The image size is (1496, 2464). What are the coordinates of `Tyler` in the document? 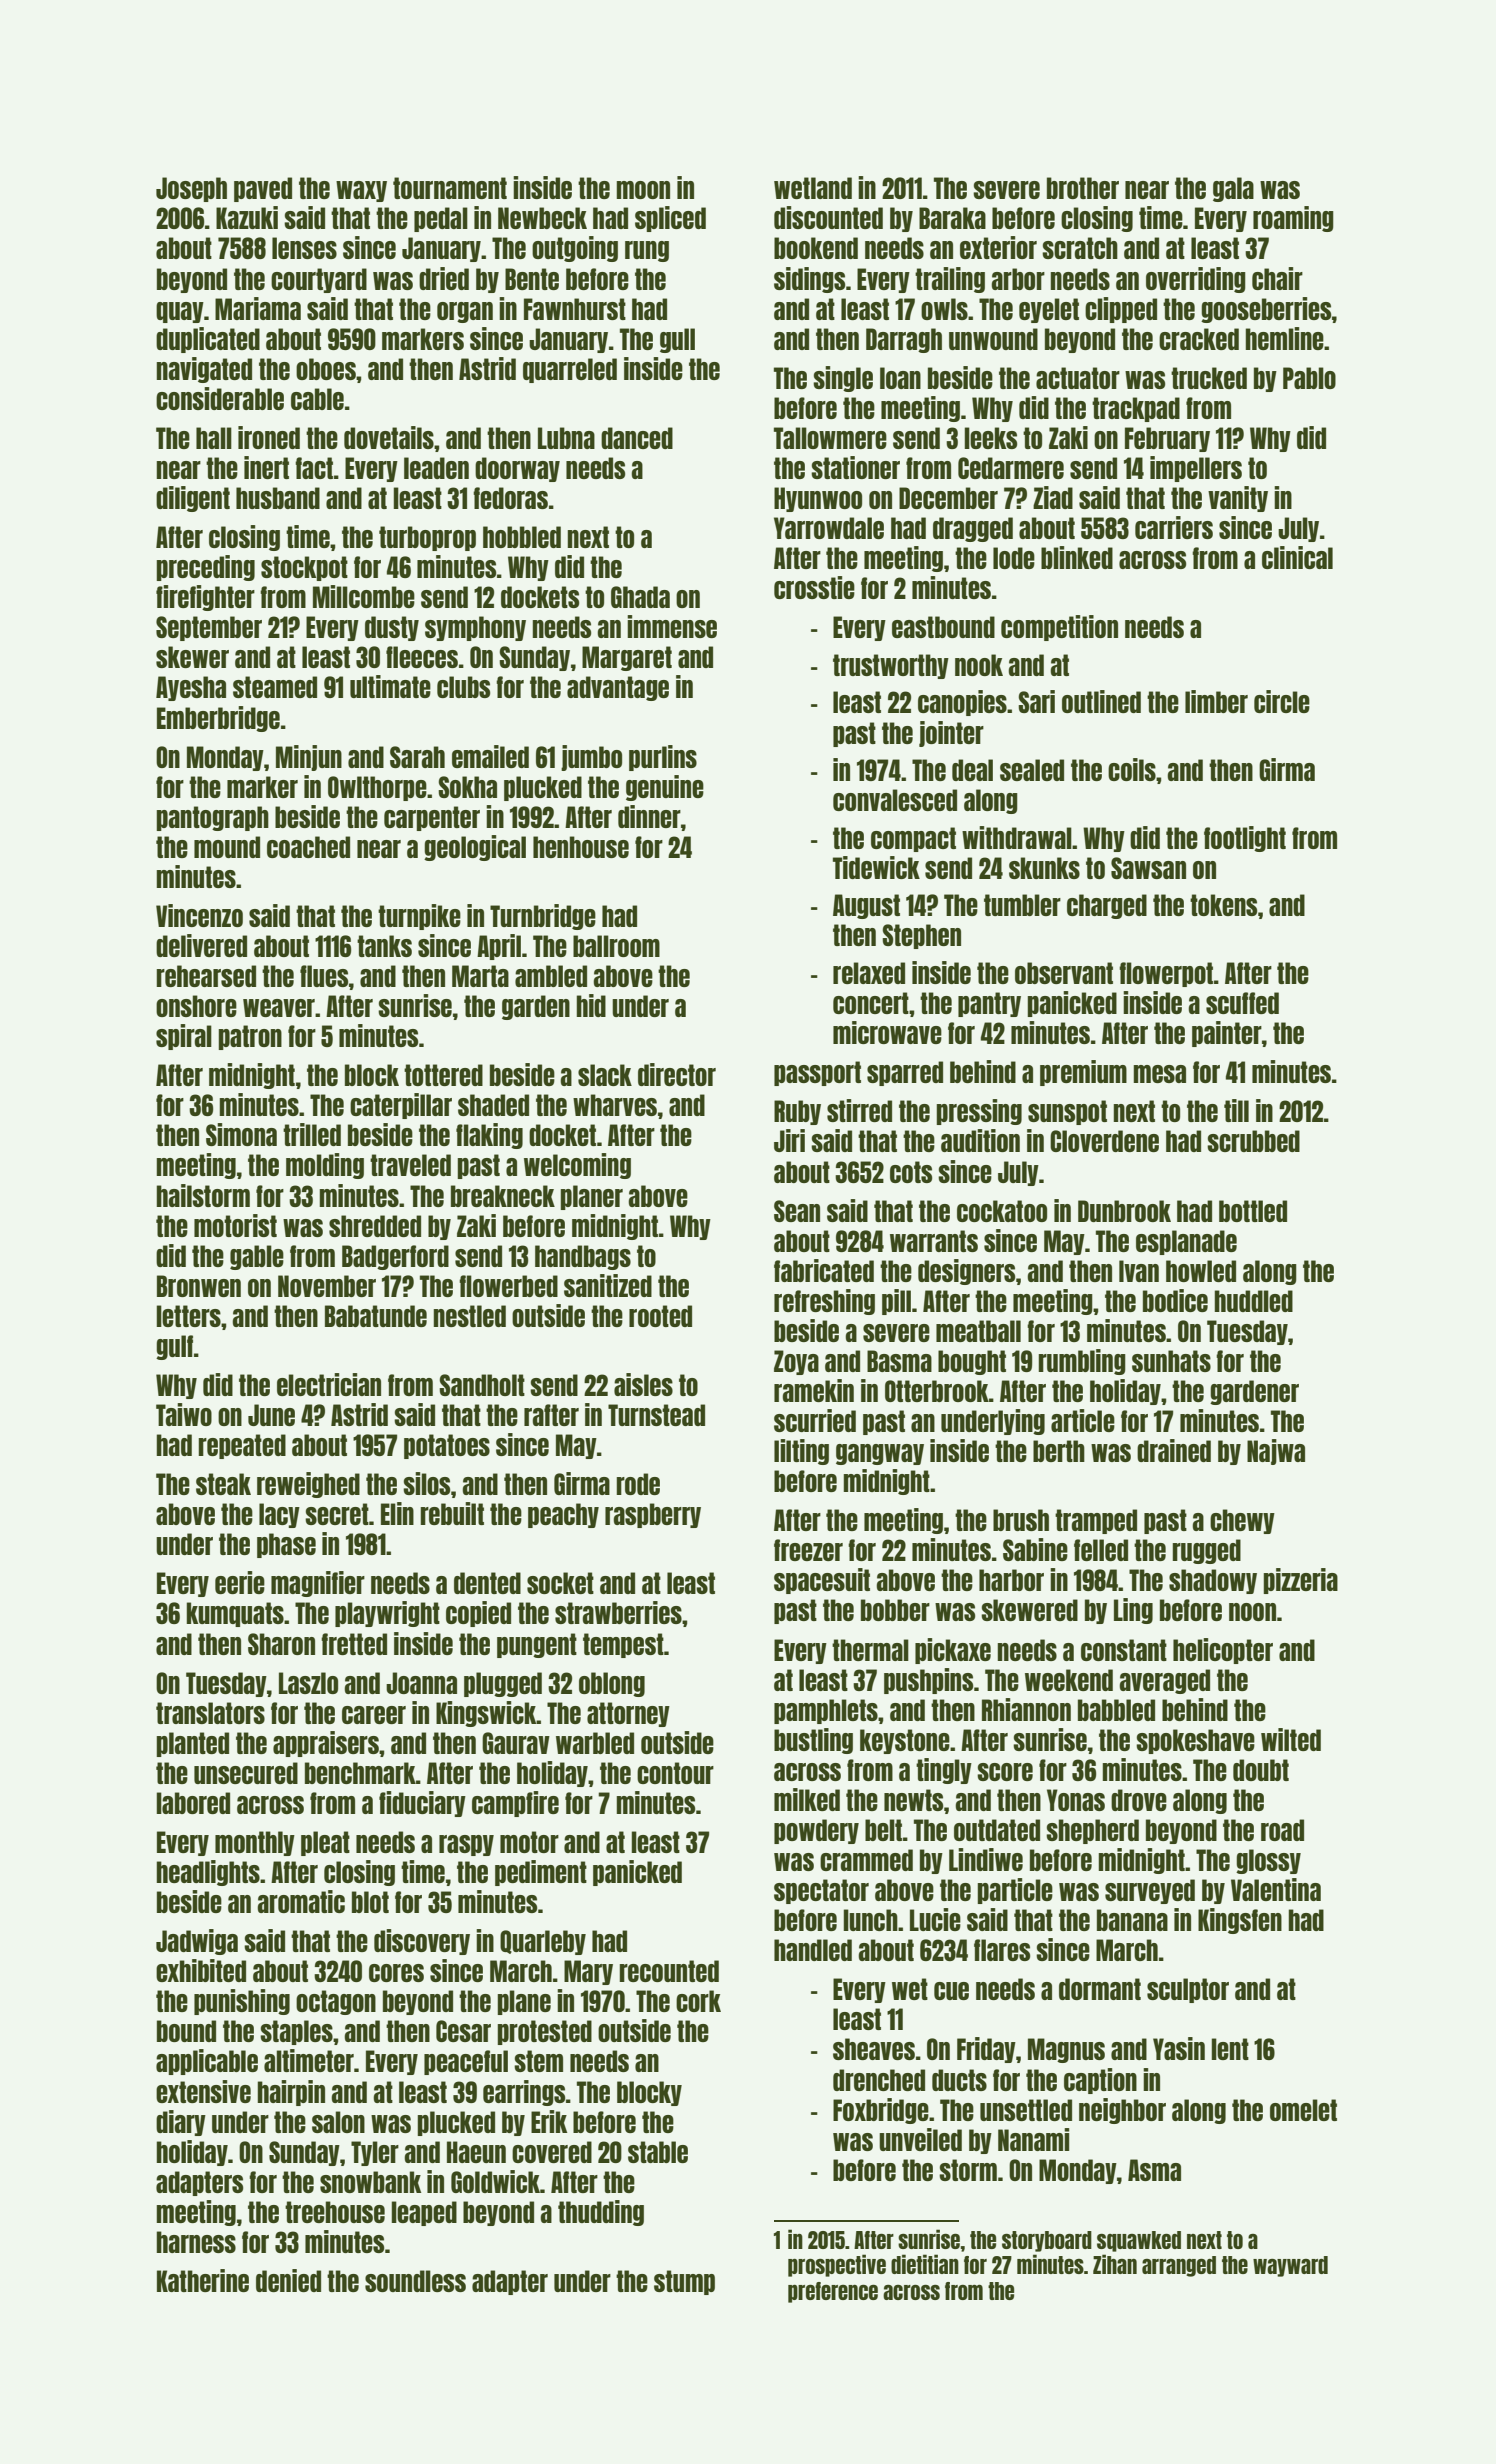 It's located at (375, 2153).
